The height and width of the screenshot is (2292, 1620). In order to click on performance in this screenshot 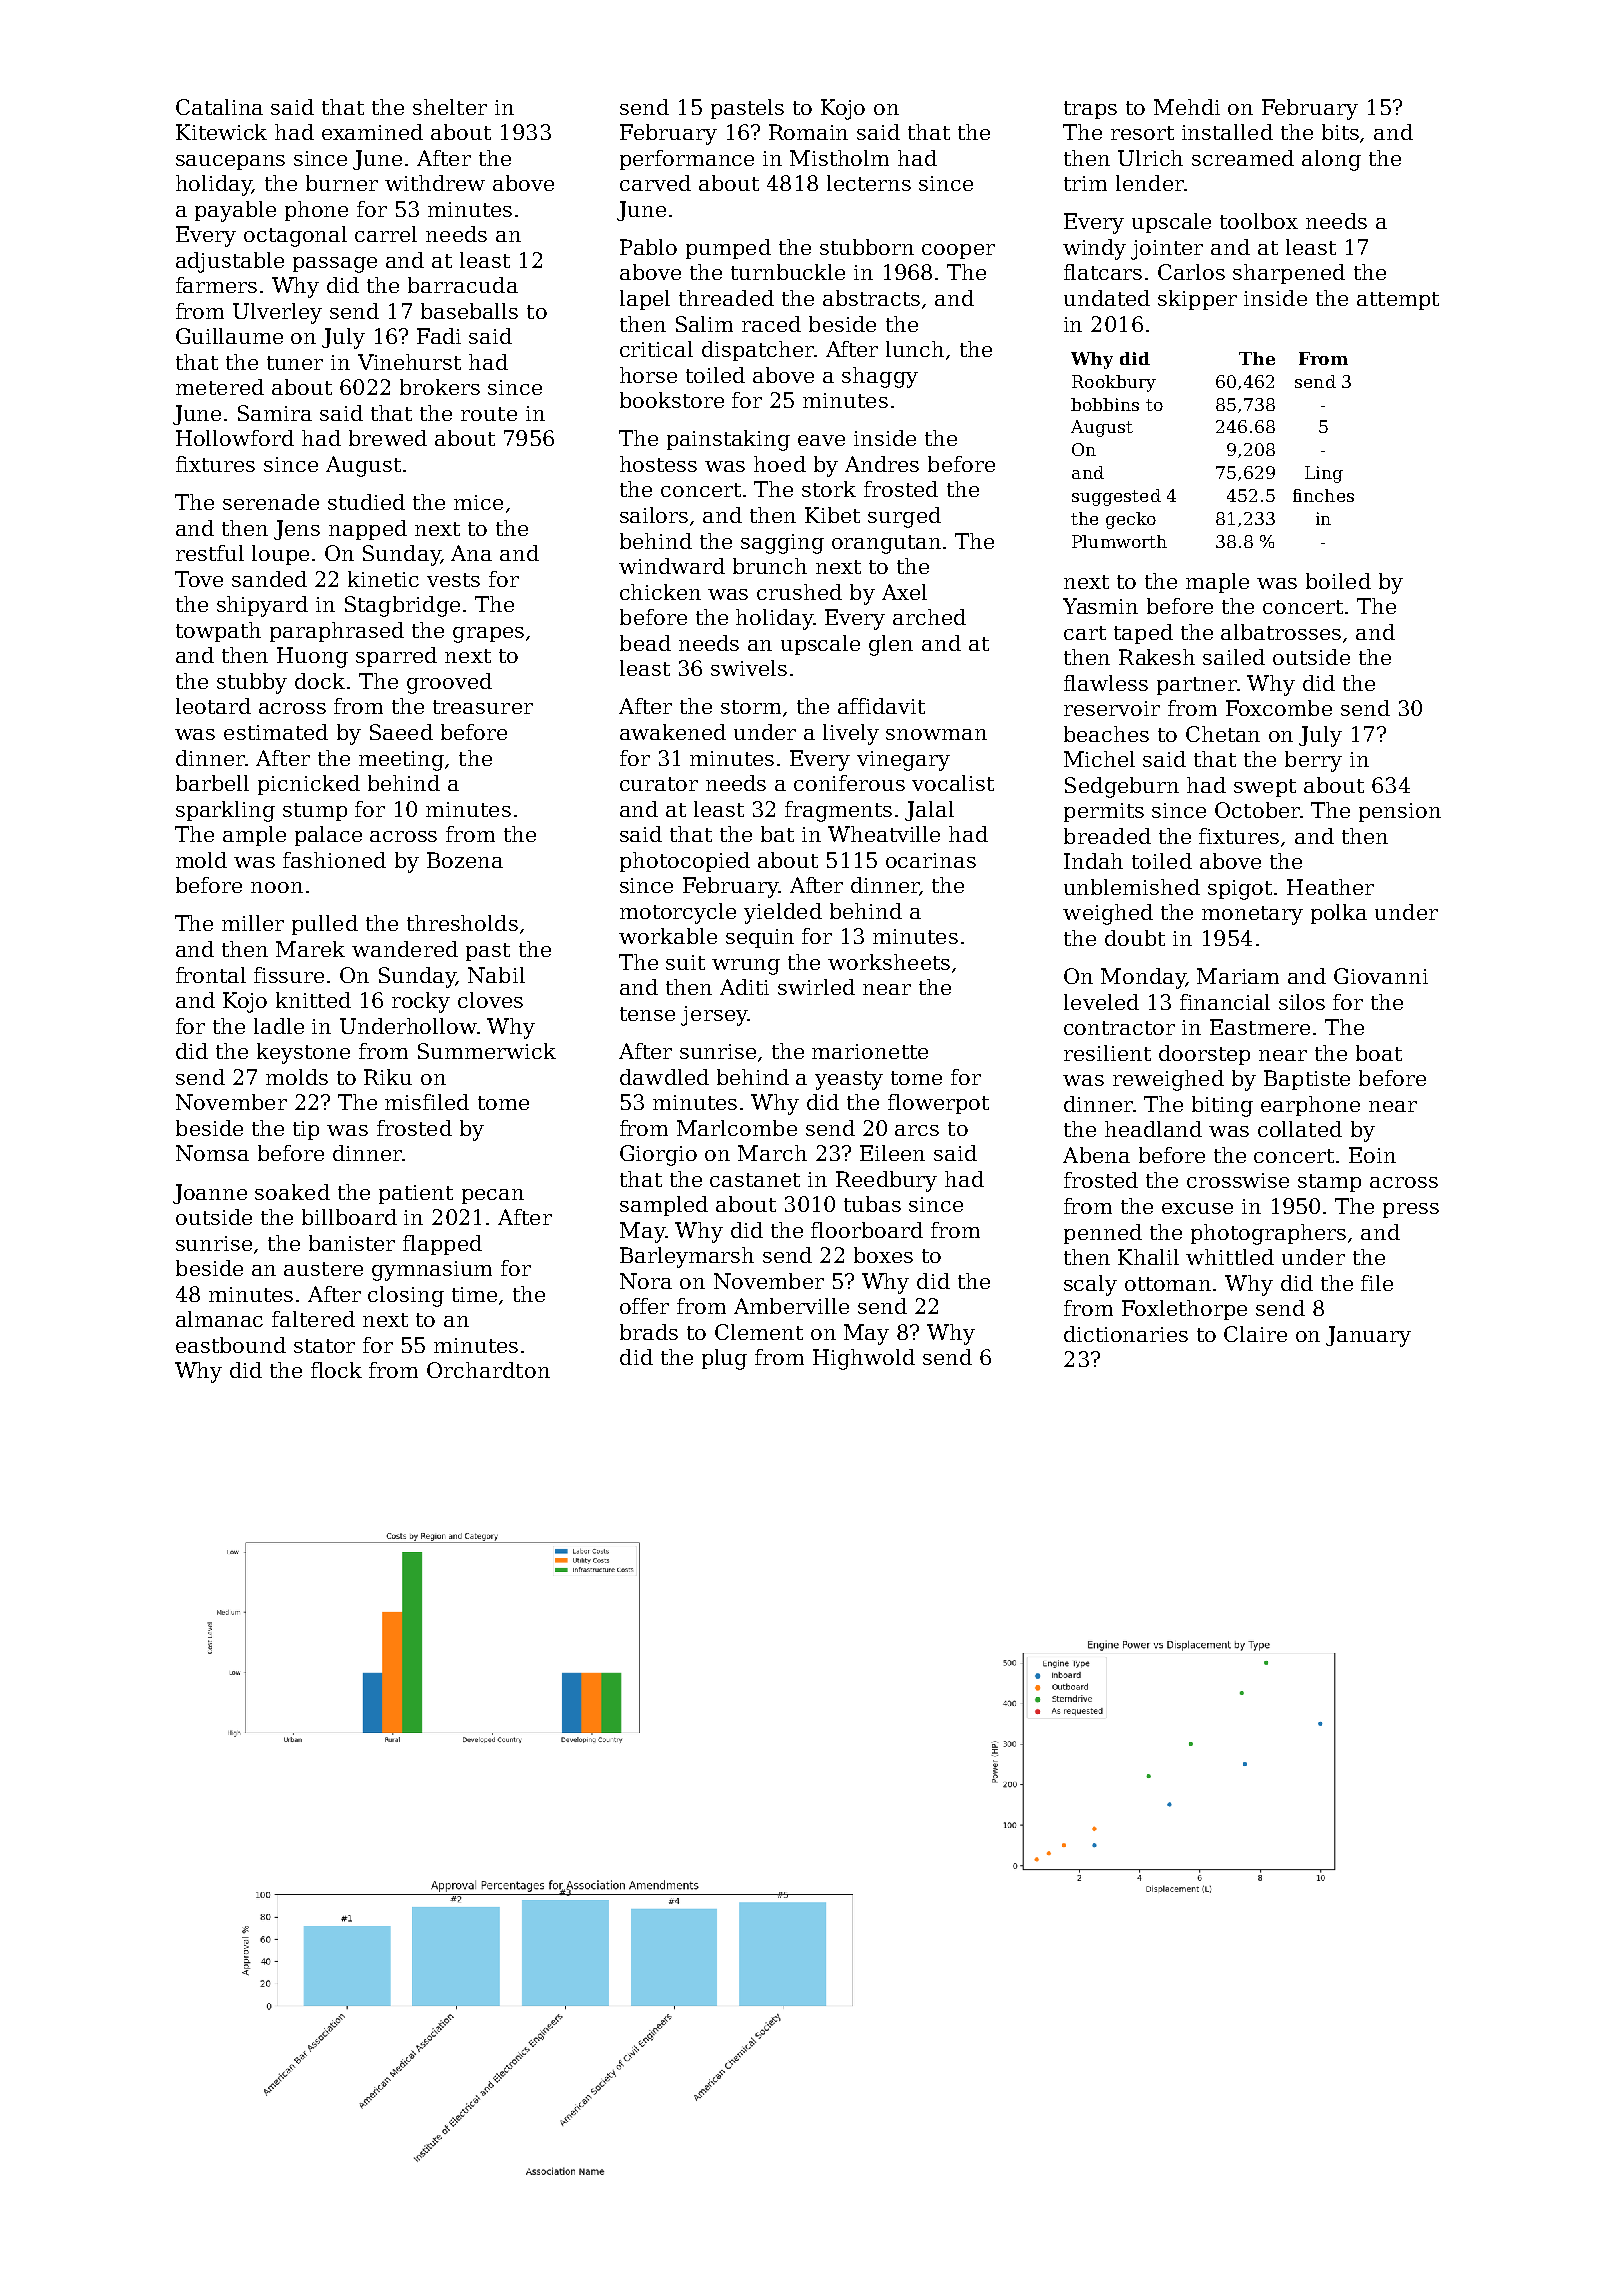, I will do `click(687, 160)`.
